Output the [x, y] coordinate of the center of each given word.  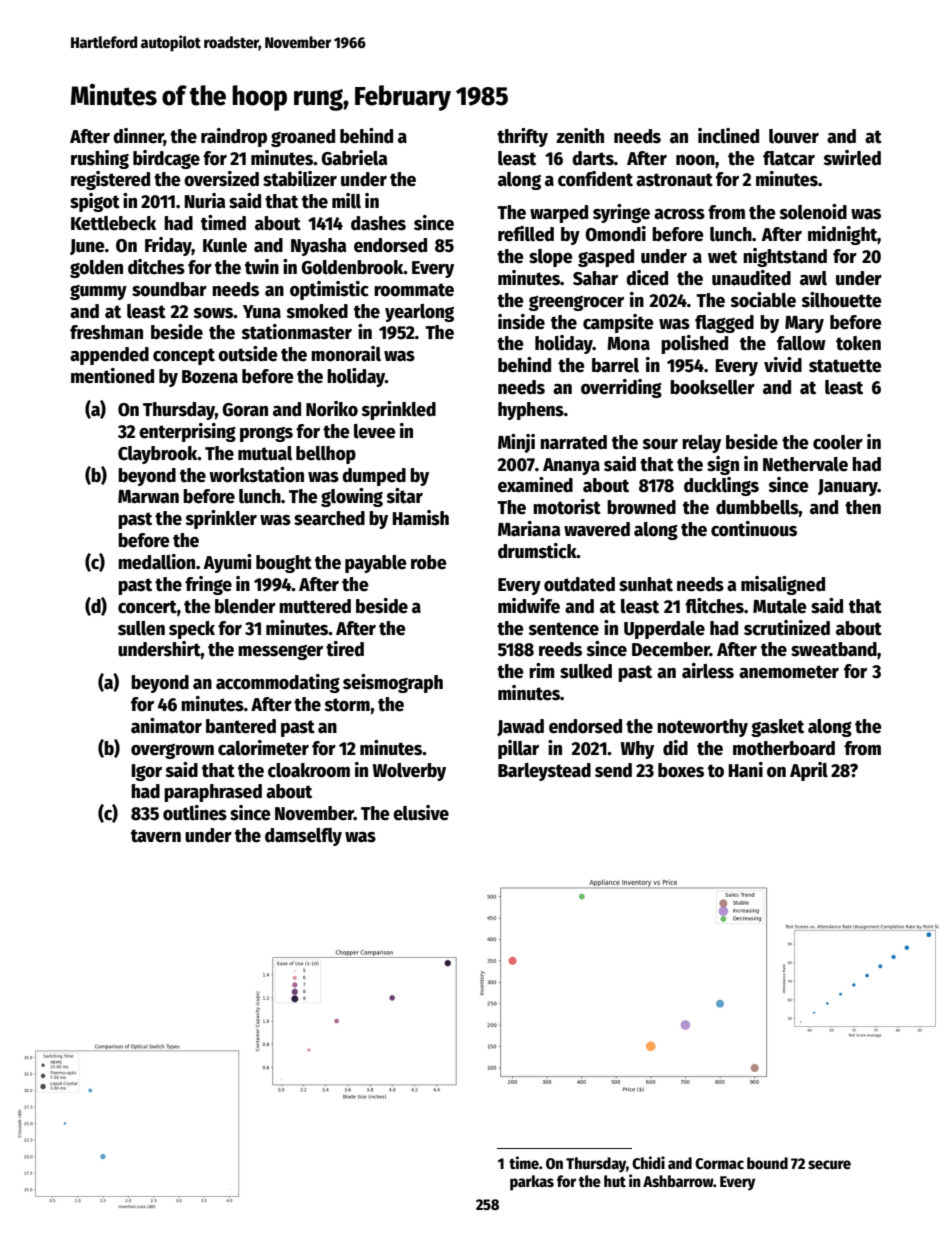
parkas [532, 1183]
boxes [681, 770]
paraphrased [213, 793]
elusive [421, 813]
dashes [378, 223]
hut [615, 1181]
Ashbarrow [678, 1181]
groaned [303, 138]
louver [794, 136]
